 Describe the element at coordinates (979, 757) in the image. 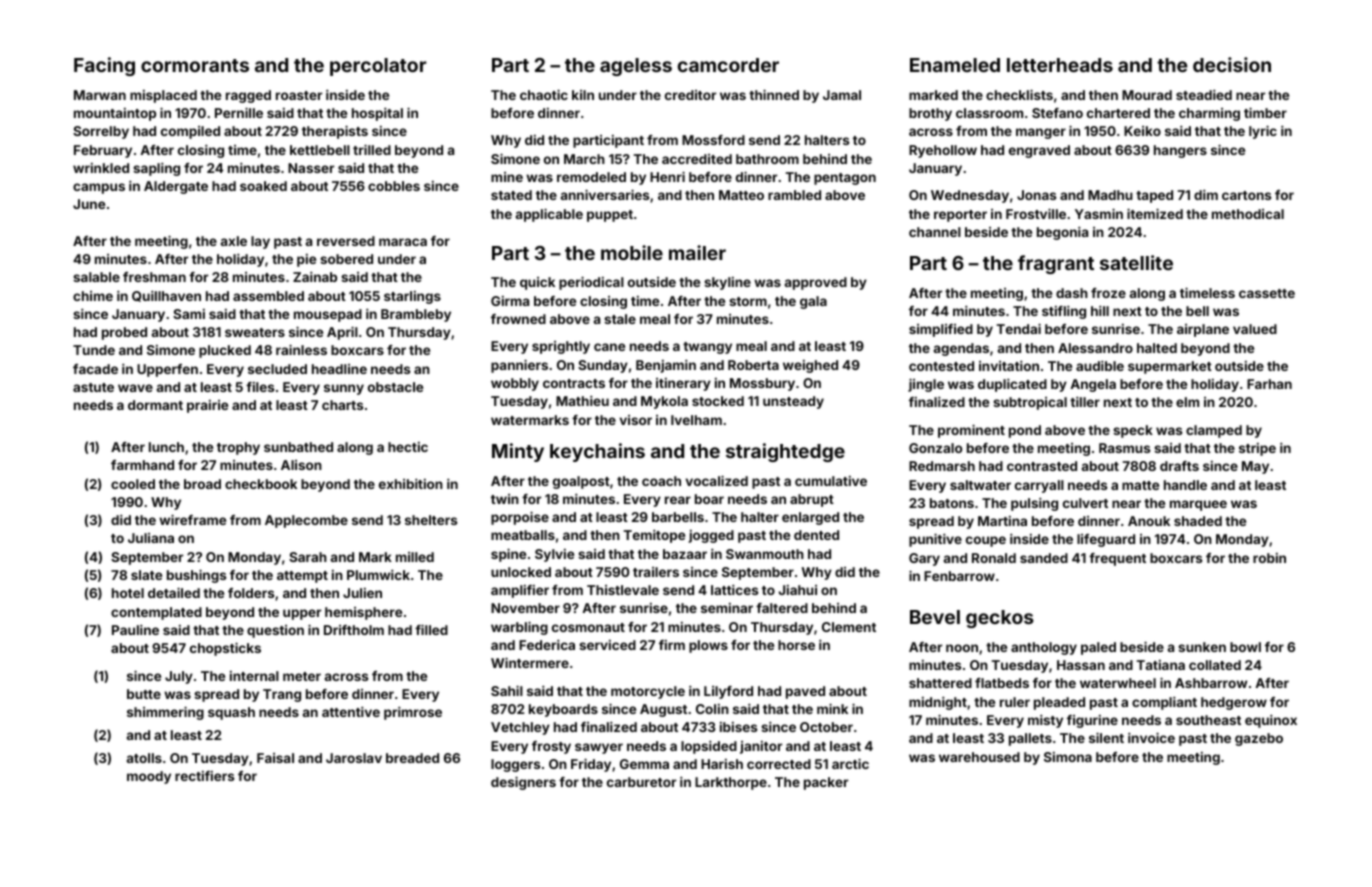

I see `warehoused` at that location.
